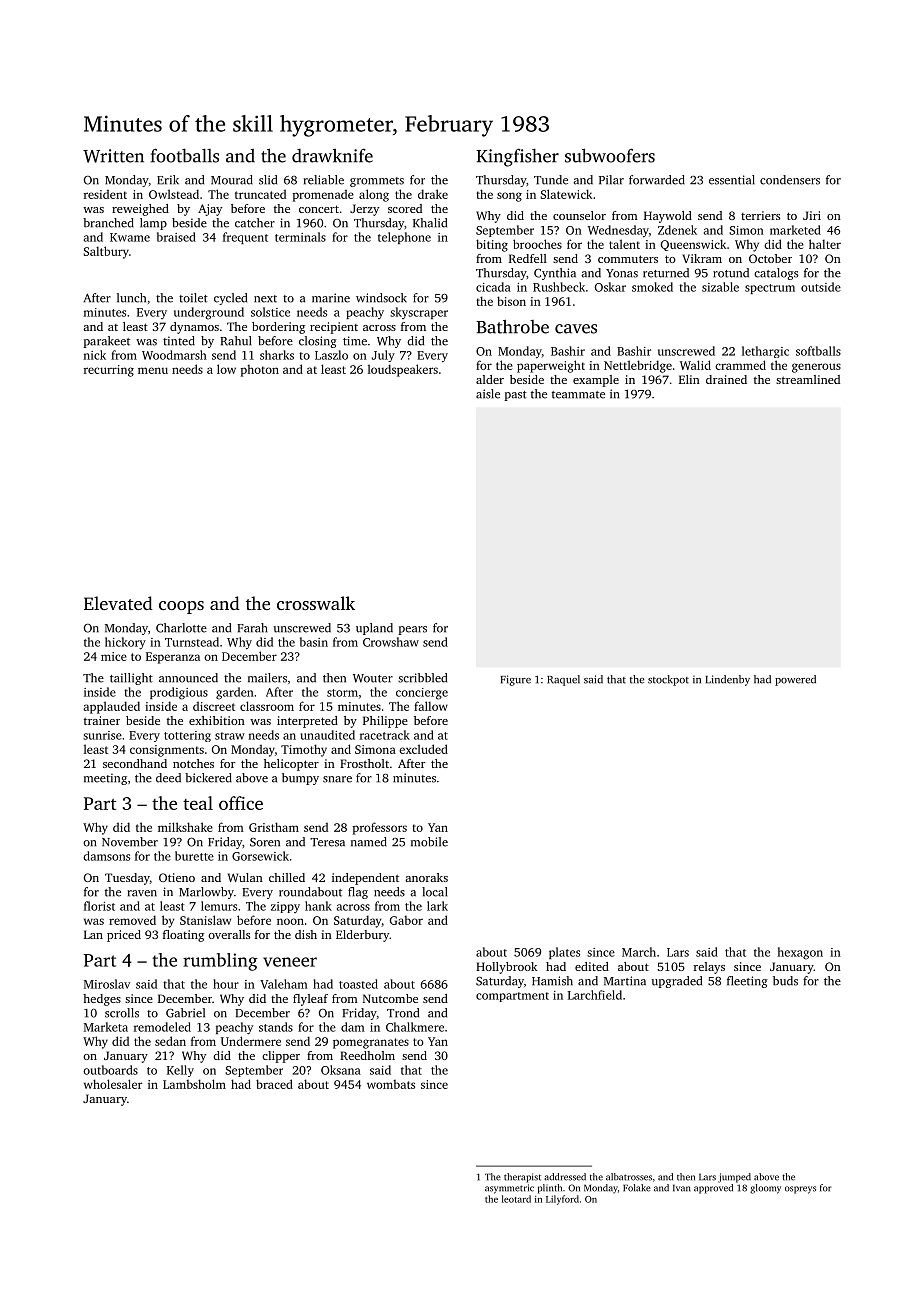  What do you see at coordinates (179, 693) in the document?
I see `prodigious` at bounding box center [179, 693].
